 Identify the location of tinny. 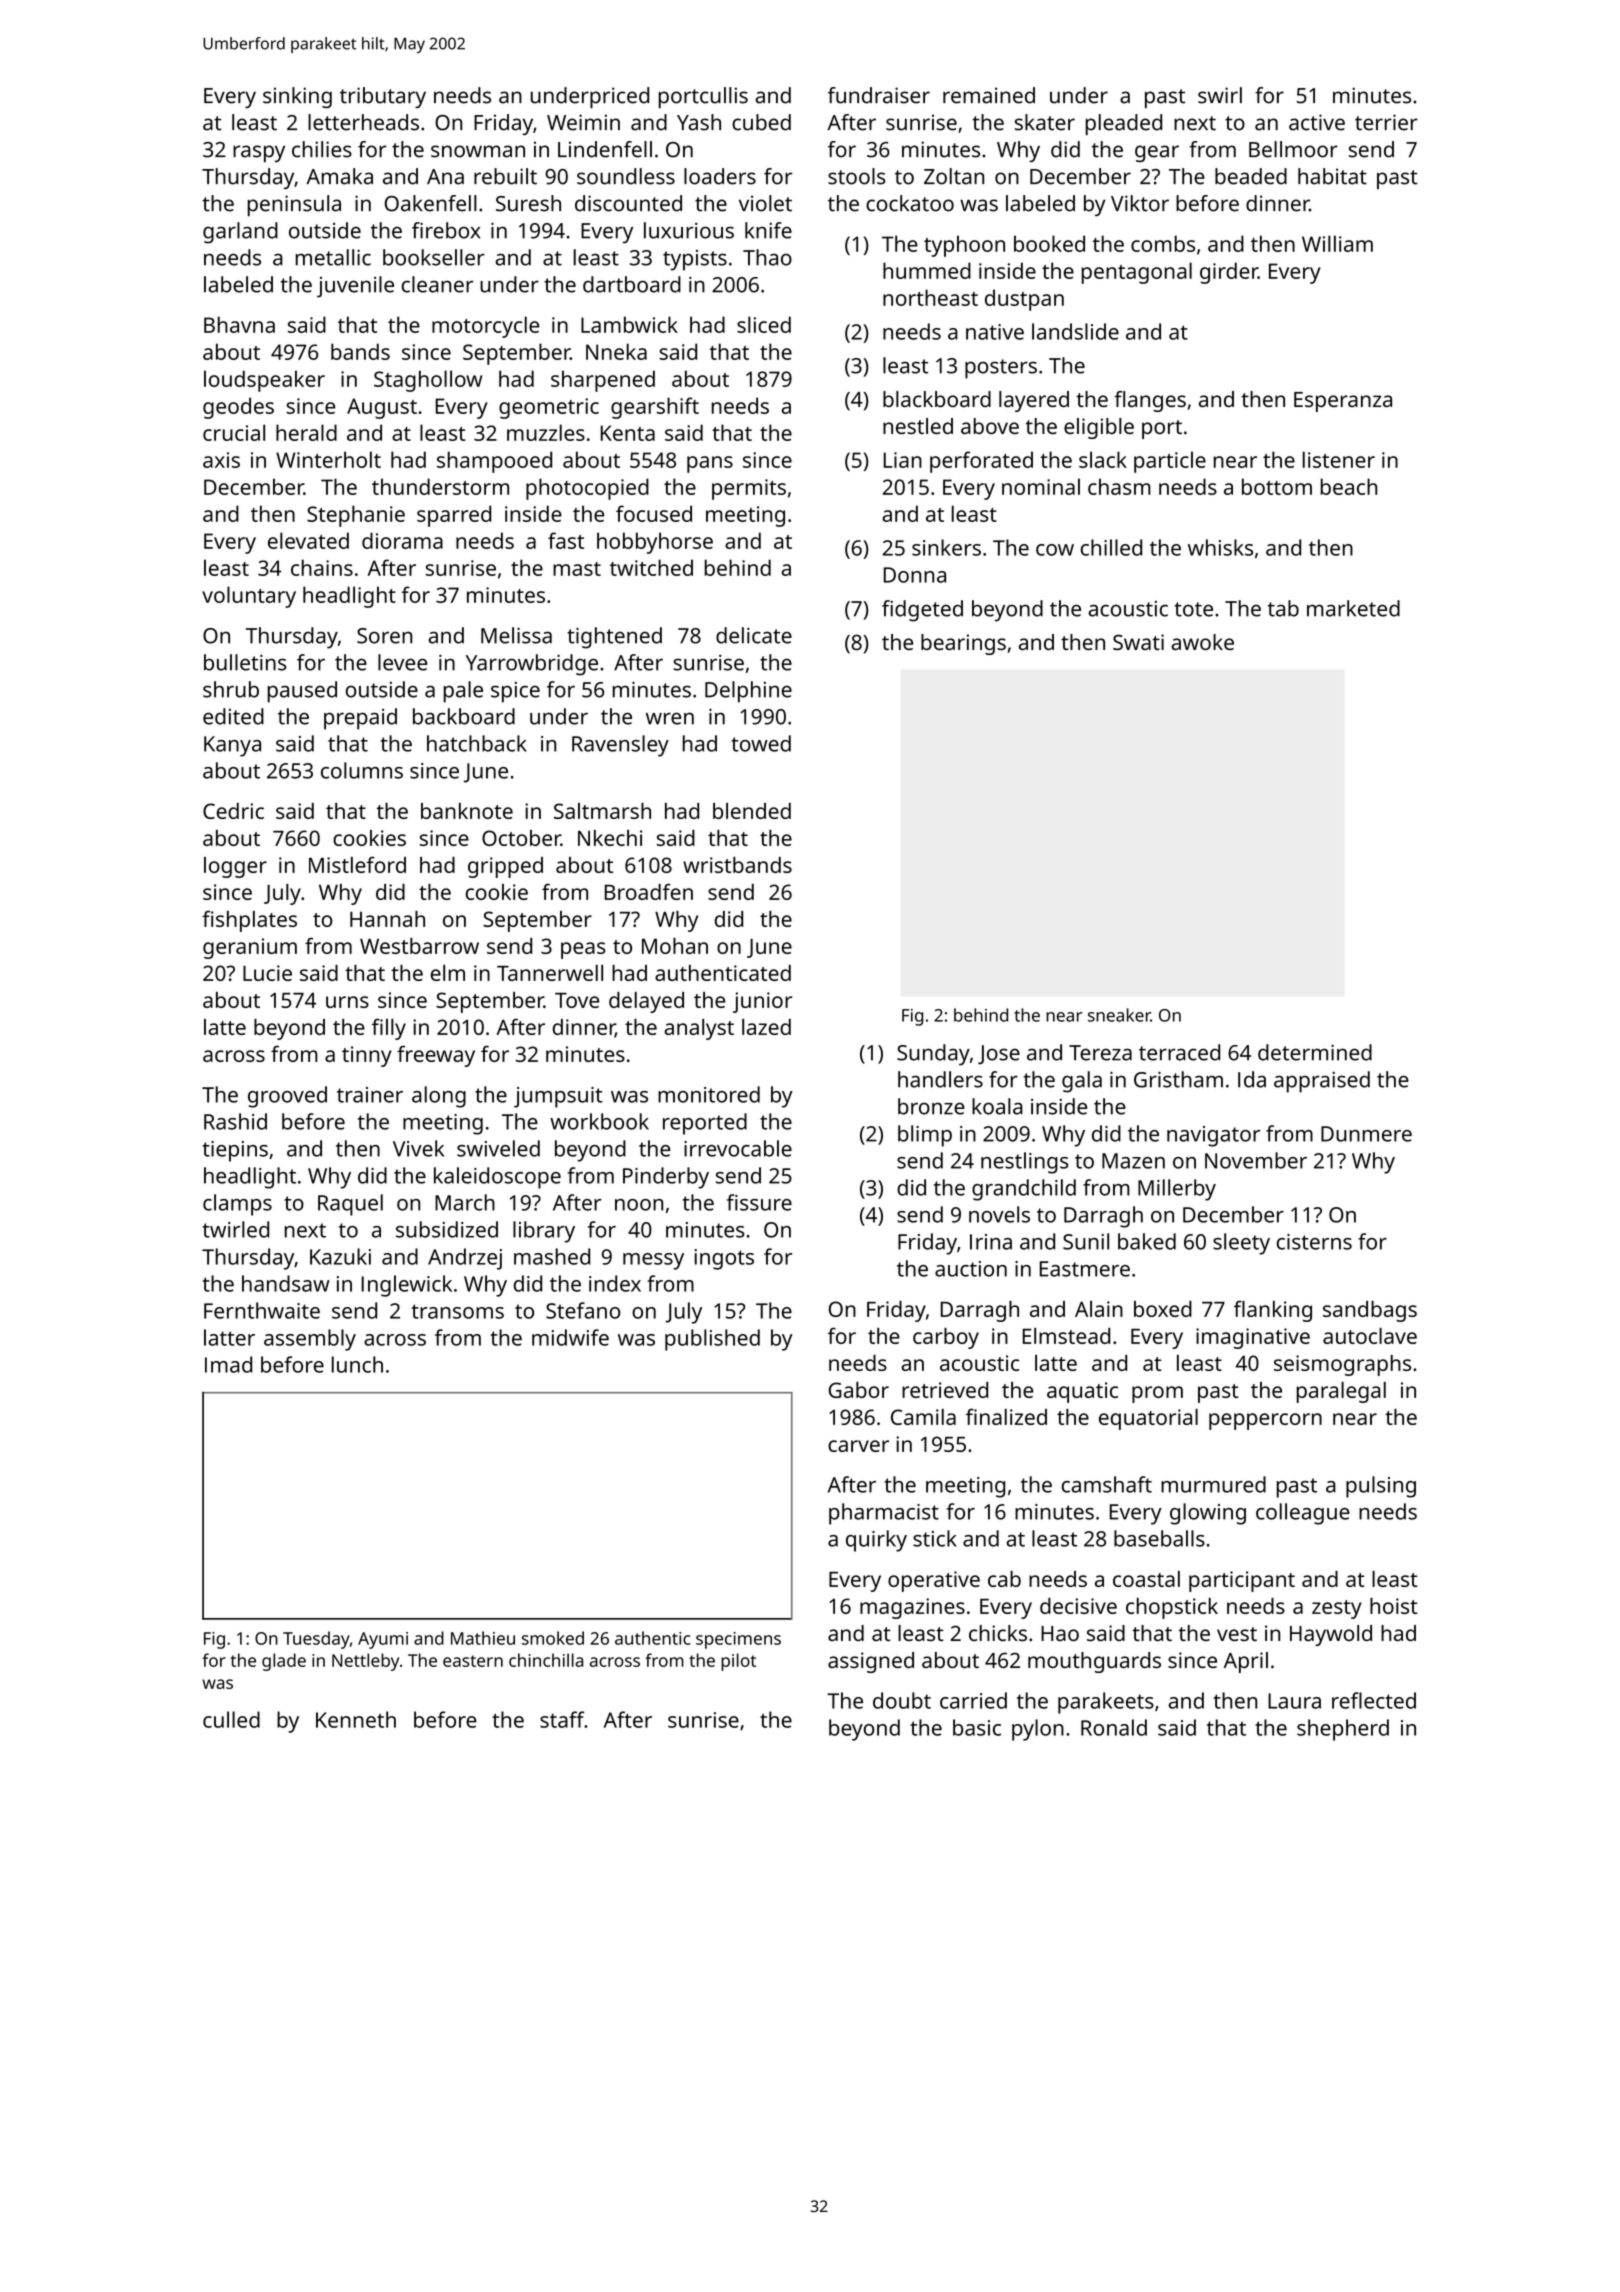
(367, 1056).
